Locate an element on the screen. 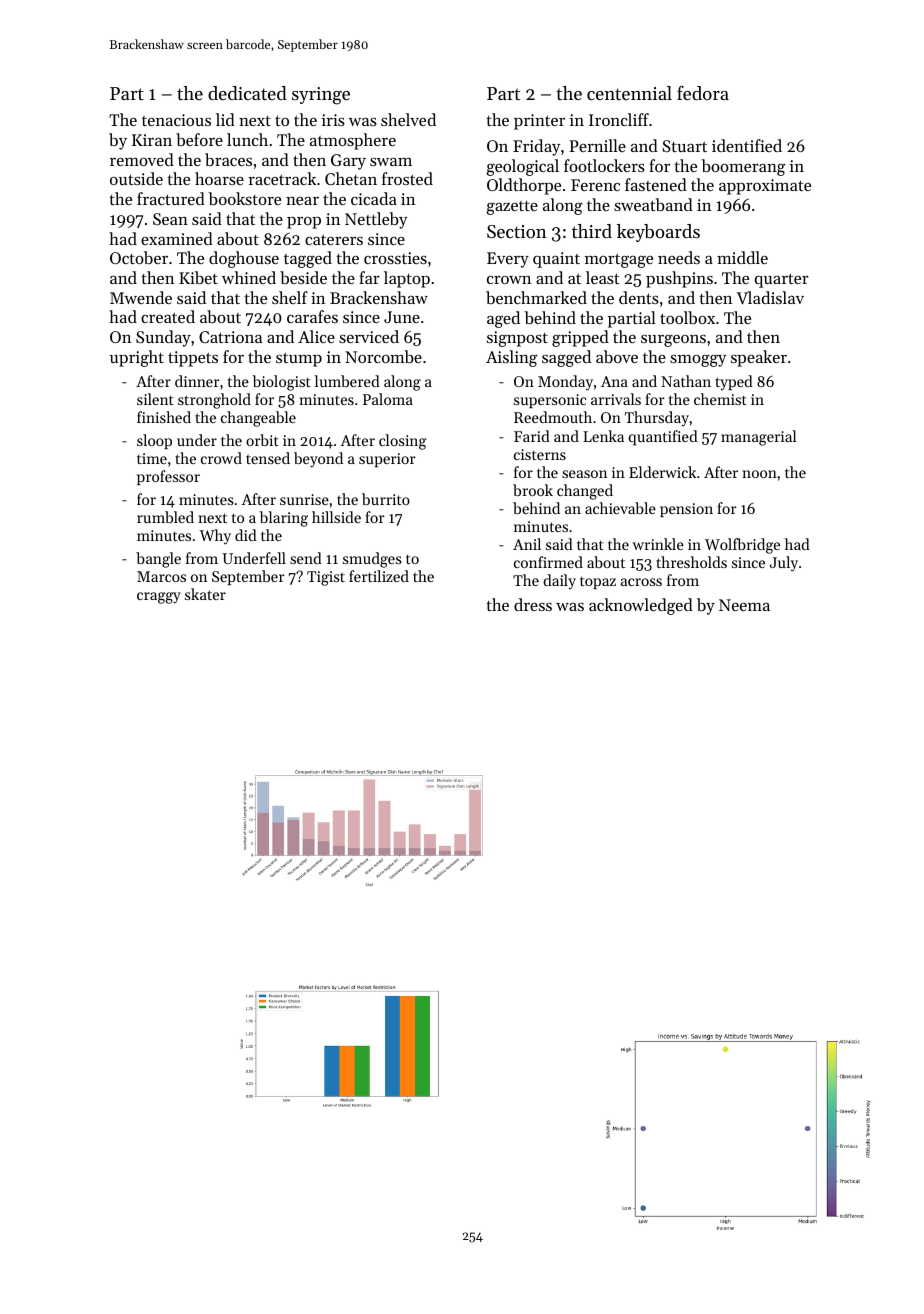  centennial is located at coordinates (629, 93).
